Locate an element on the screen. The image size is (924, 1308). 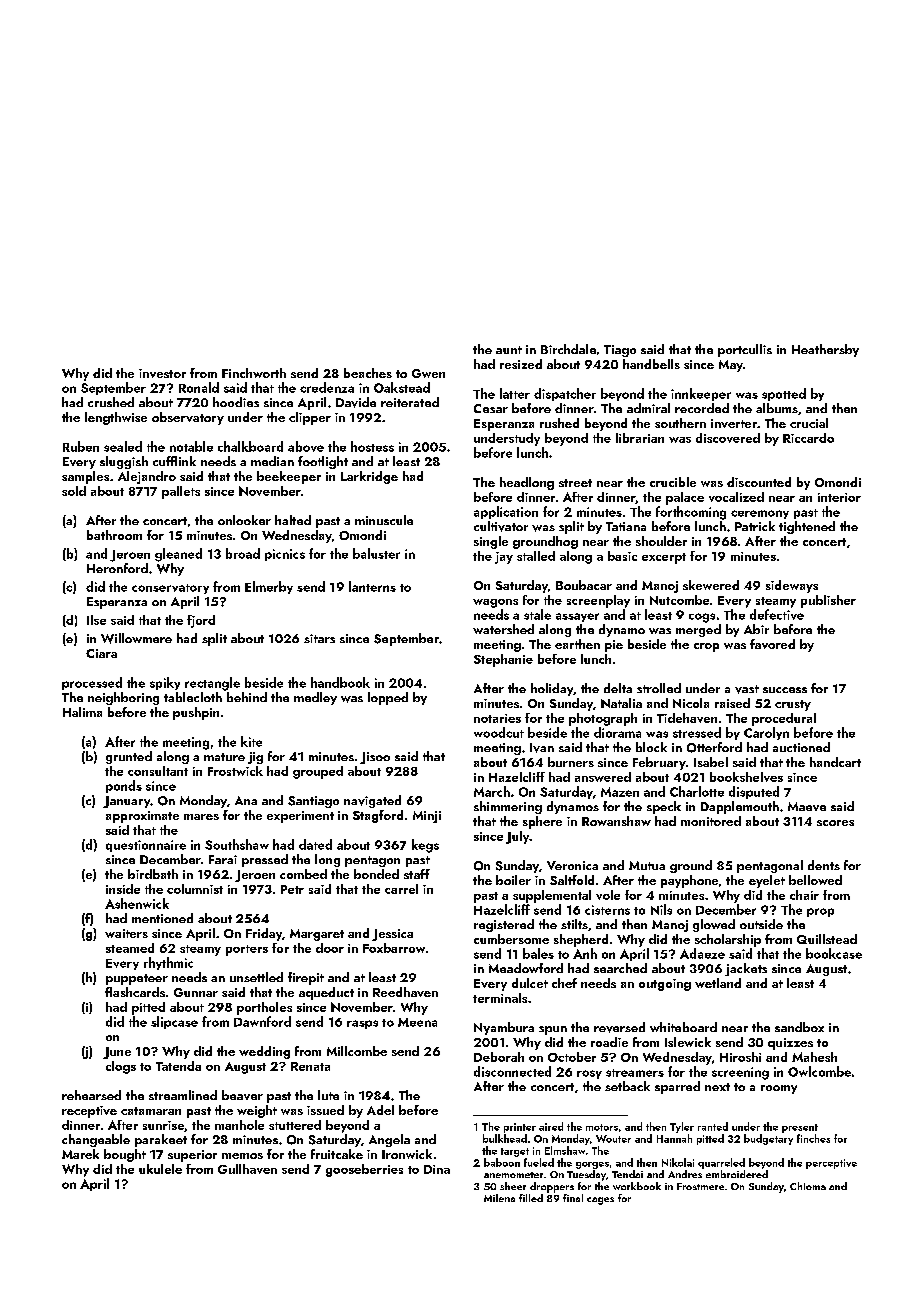
Deborah is located at coordinates (499, 1057).
